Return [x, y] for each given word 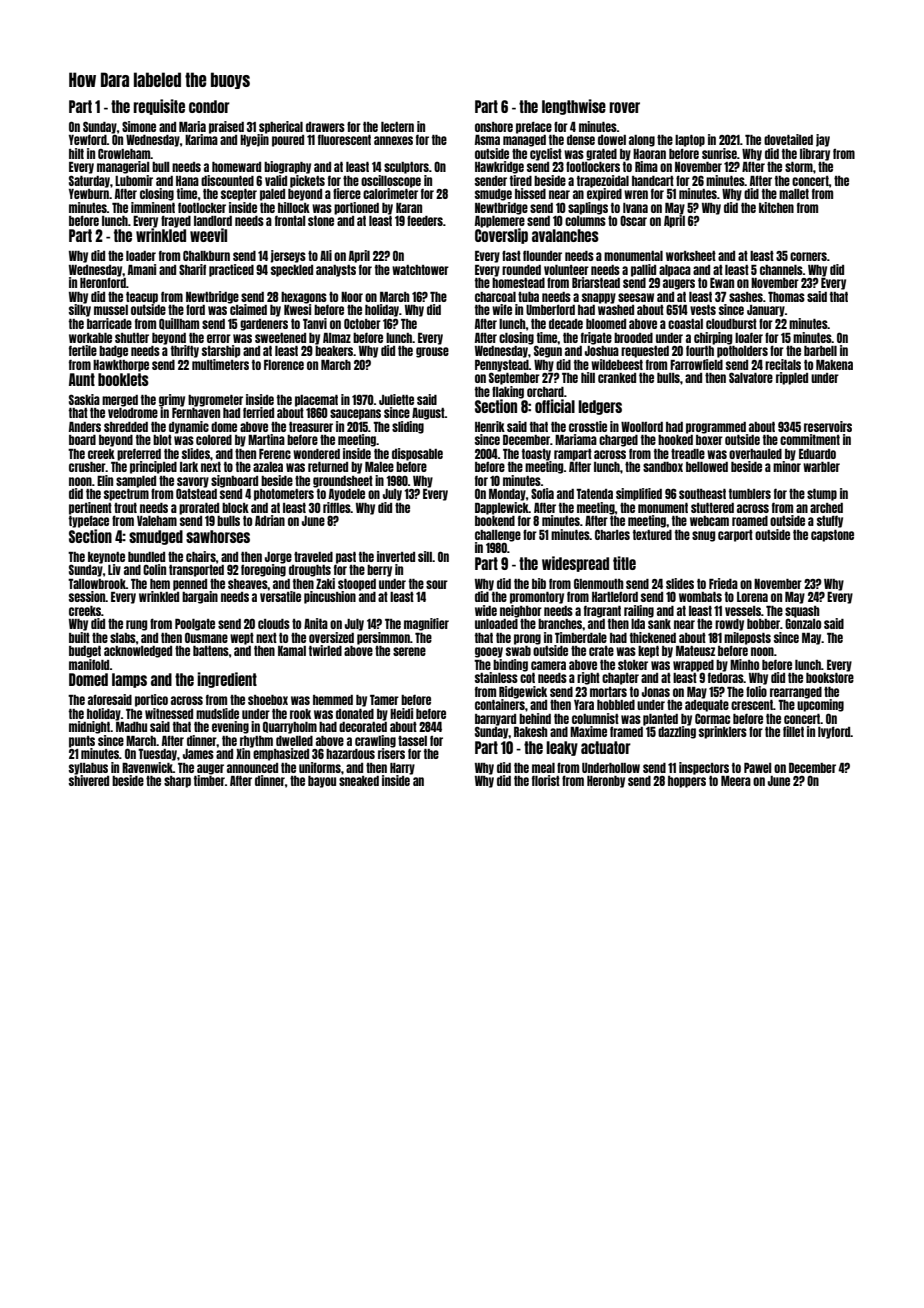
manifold [89, 664]
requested [645, 352]
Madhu [131, 727]
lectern [397, 127]
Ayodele [347, 495]
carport [735, 536]
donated [355, 714]
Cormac [712, 718]
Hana [187, 181]
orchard [545, 392]
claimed [248, 309]
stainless [496, 677]
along [642, 141]
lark [189, 467]
